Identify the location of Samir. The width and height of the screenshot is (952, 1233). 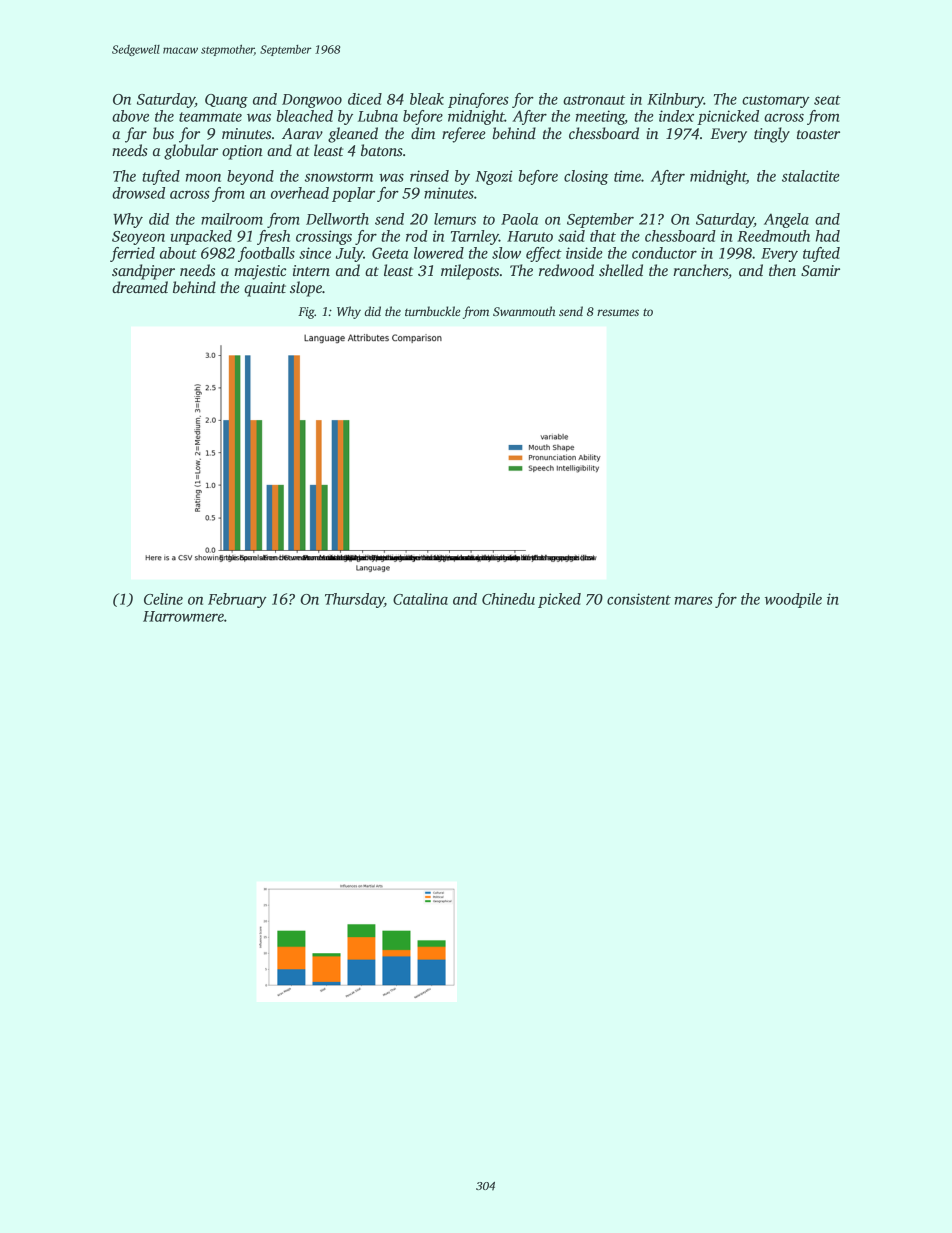
(820, 270).
